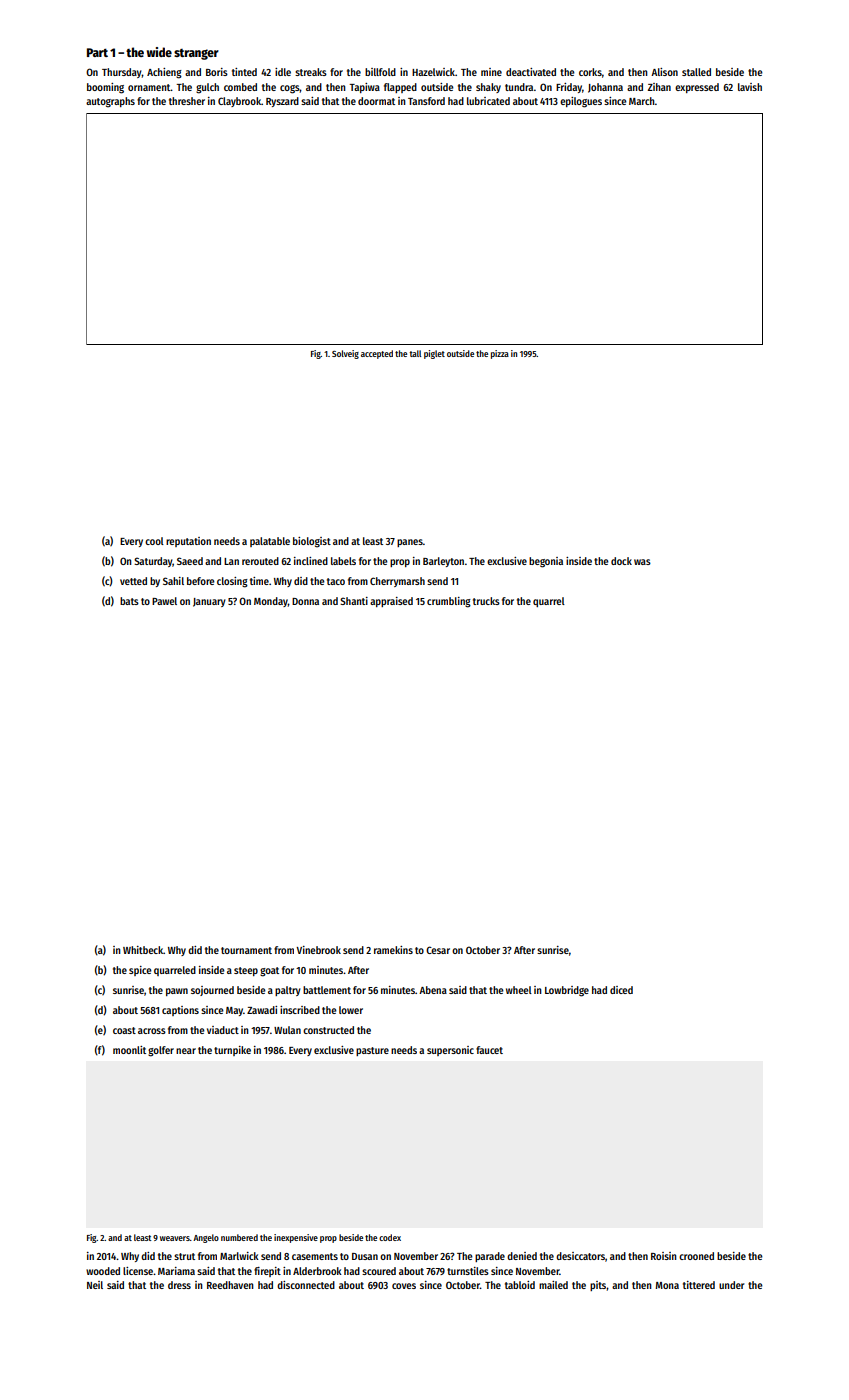 The height and width of the image is (1400, 849). Describe the element at coordinates (468, 1271) in the image. I see `turnstiles` at that location.
